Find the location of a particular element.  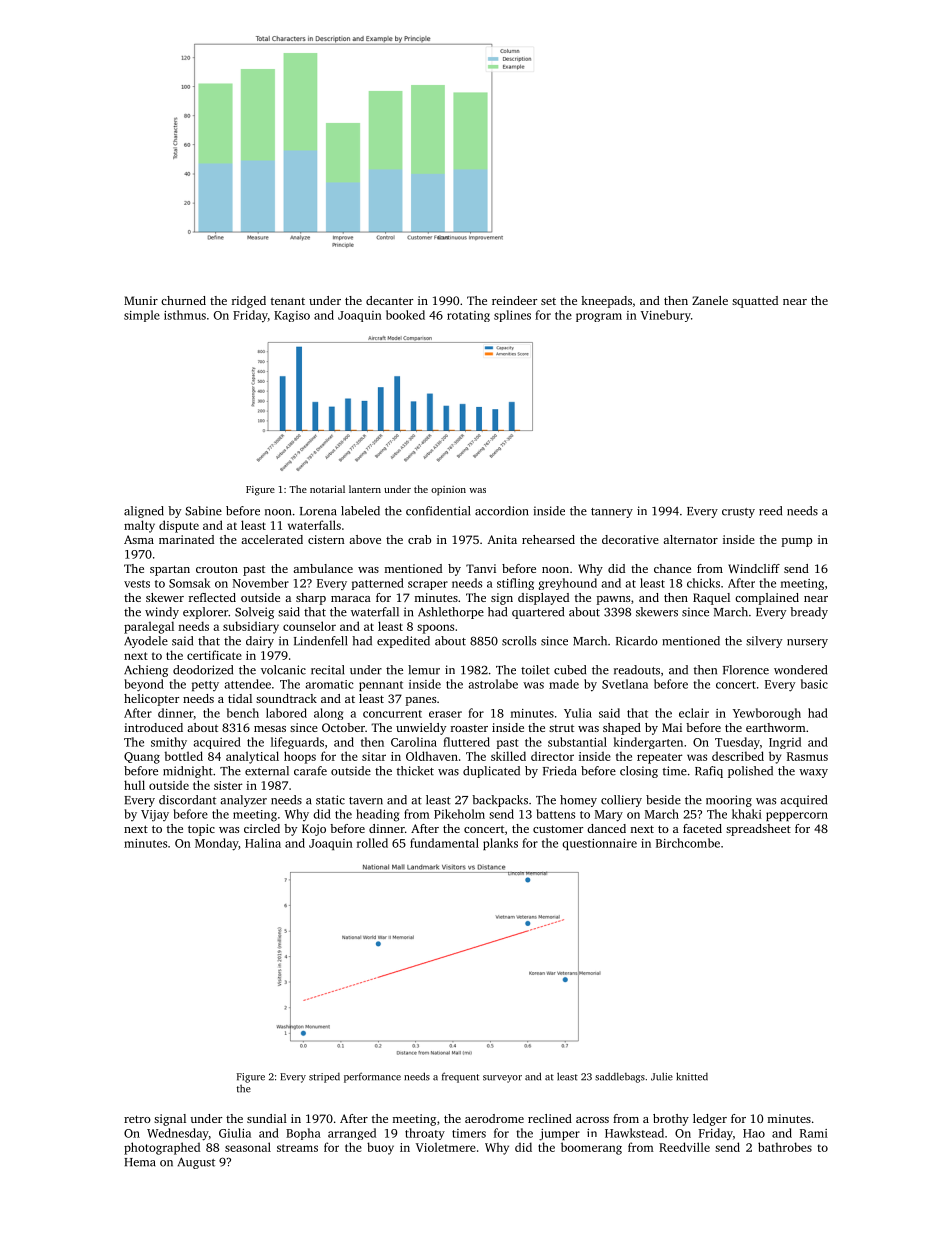

reindeer is located at coordinates (514, 300).
